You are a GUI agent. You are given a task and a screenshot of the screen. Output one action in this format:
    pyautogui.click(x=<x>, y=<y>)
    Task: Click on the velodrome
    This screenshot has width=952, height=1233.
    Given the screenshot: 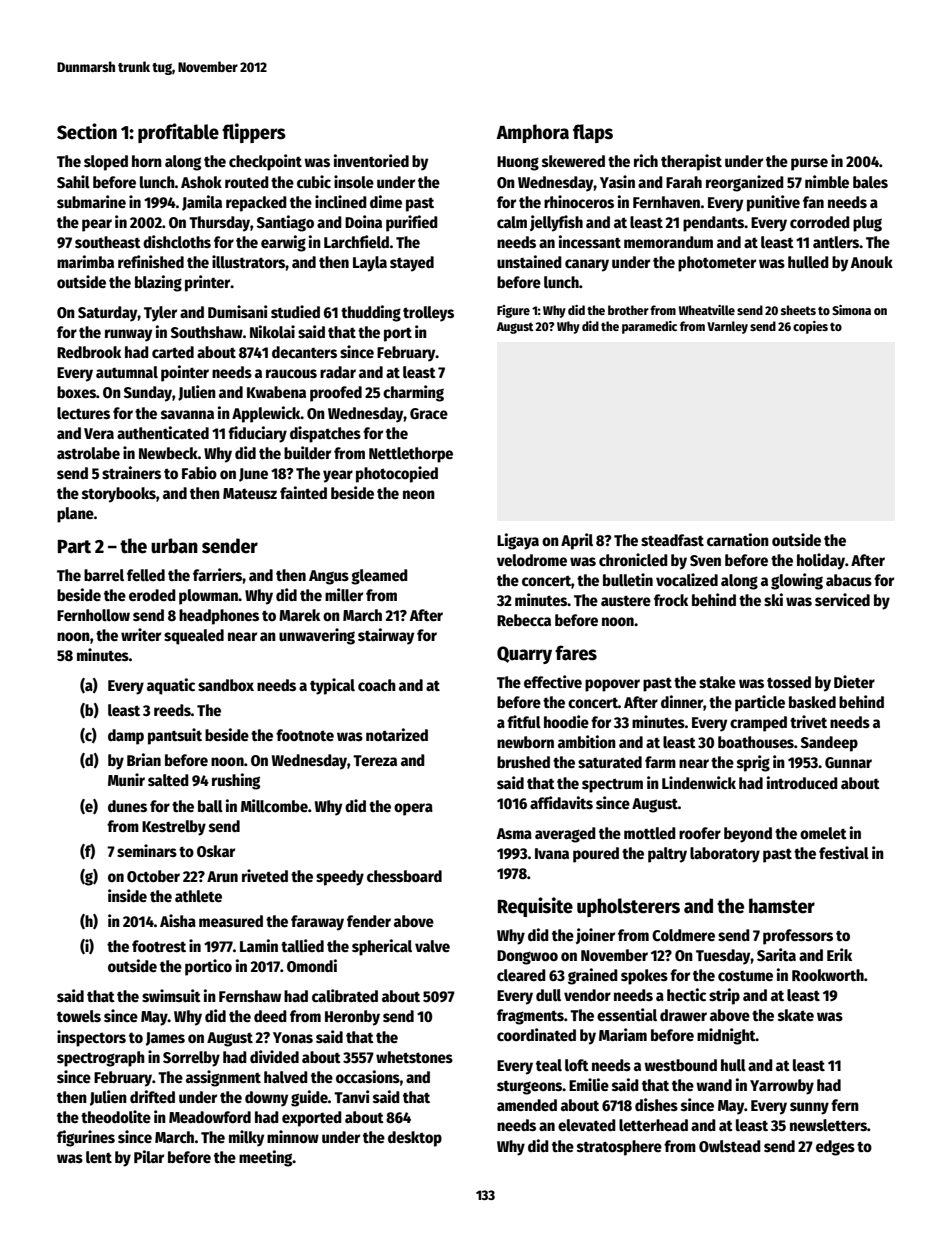 What is the action you would take?
    pyautogui.click(x=532, y=560)
